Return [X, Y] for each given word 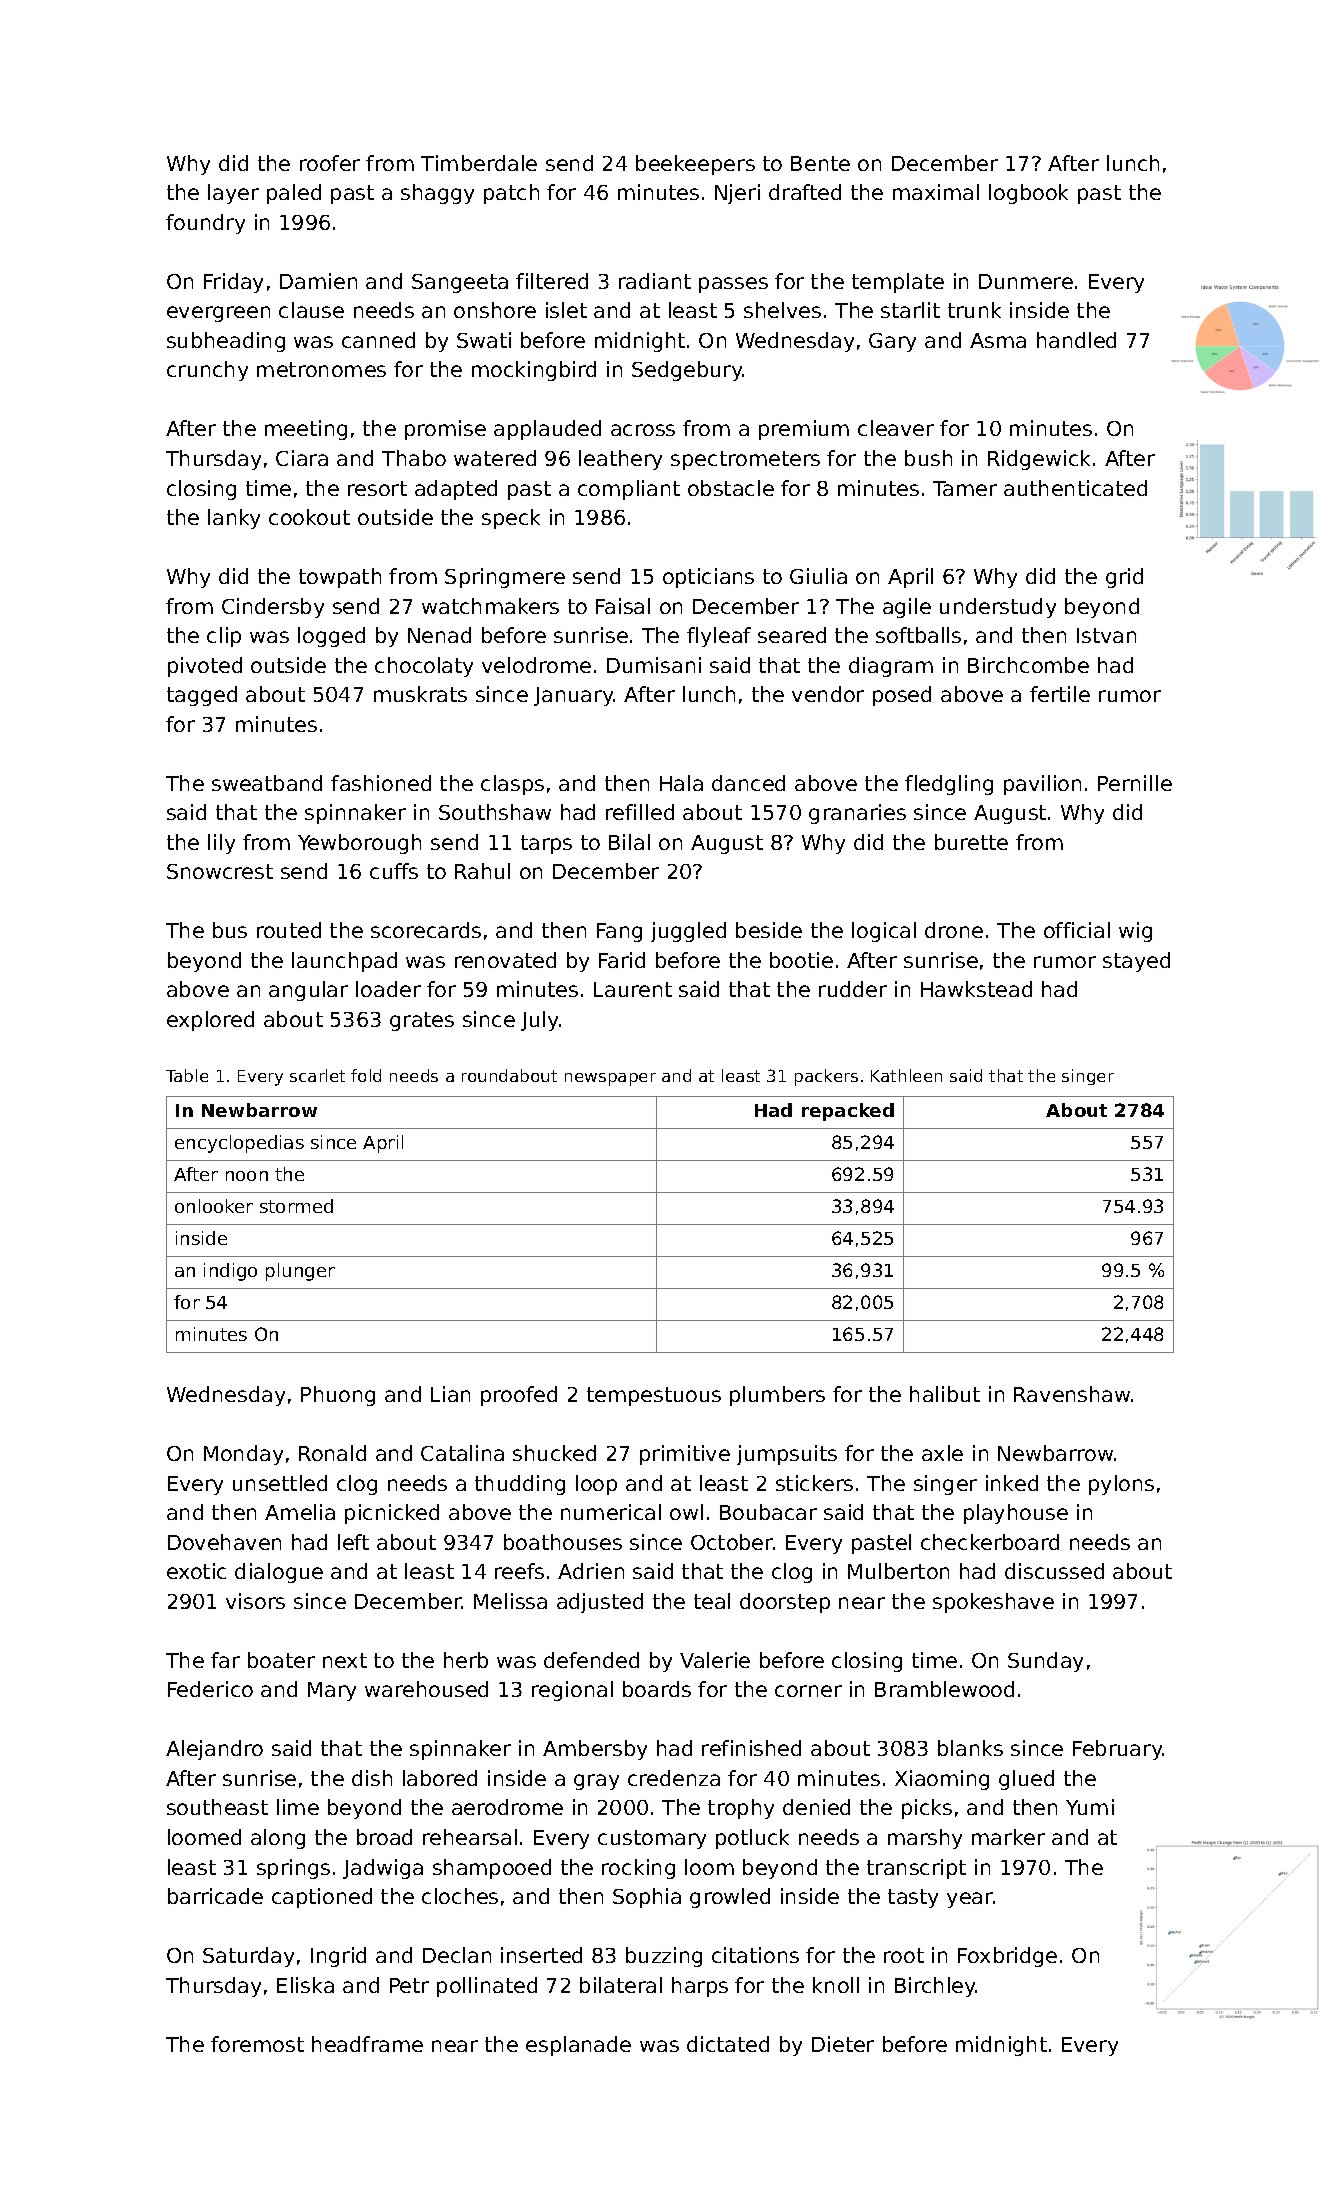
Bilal [629, 842]
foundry [205, 224]
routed [289, 930]
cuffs [394, 871]
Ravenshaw [1072, 1394]
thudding [520, 1485]
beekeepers [695, 165]
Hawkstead [976, 989]
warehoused [426, 1689]
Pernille [1135, 783]
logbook [1028, 194]
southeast [217, 1807]
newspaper [610, 1079]
